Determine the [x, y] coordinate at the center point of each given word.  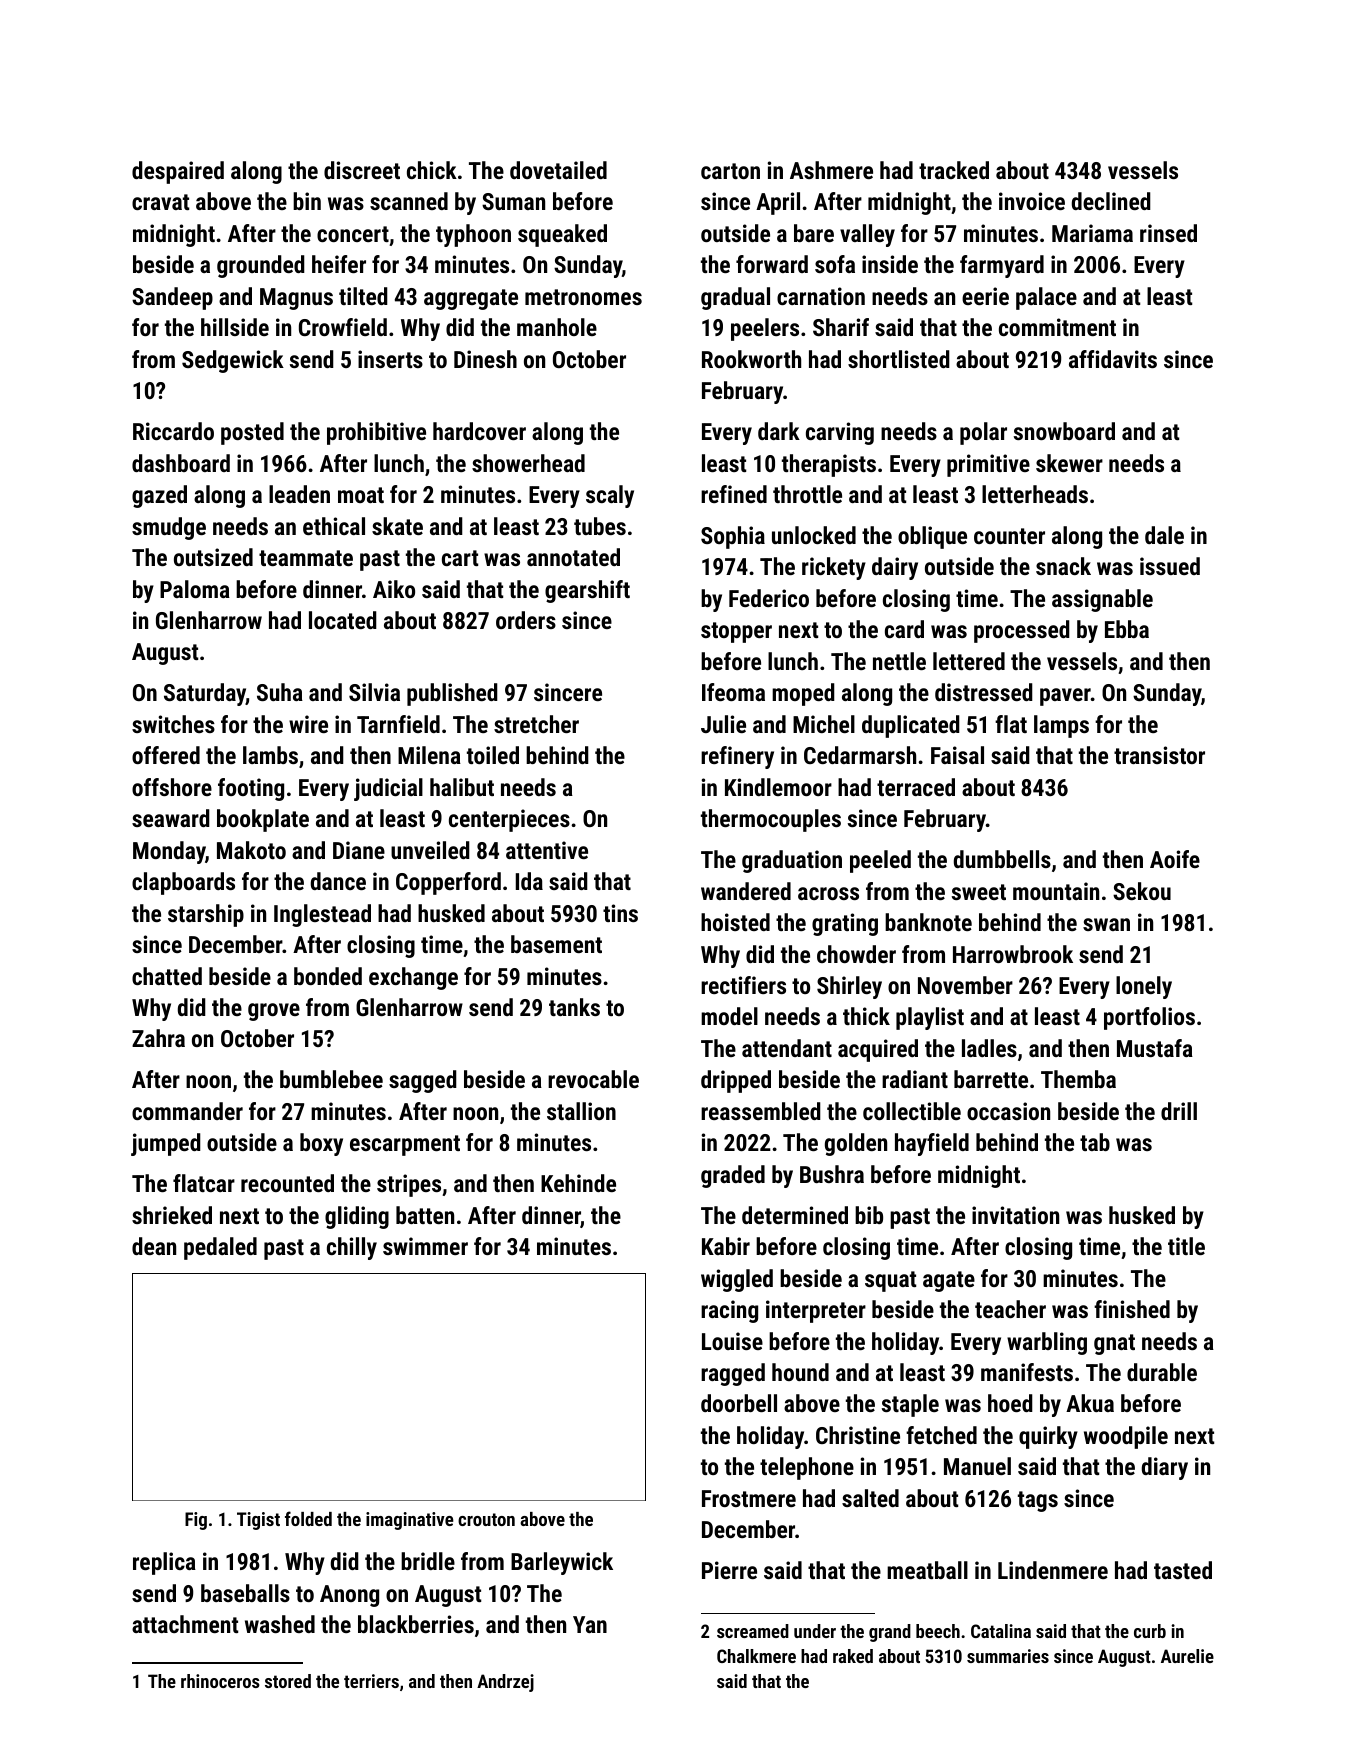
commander [187, 1111]
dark [779, 431]
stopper [736, 632]
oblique [932, 537]
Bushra [832, 1174]
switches [173, 724]
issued [1170, 566]
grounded [261, 266]
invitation [1015, 1215]
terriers [371, 1681]
